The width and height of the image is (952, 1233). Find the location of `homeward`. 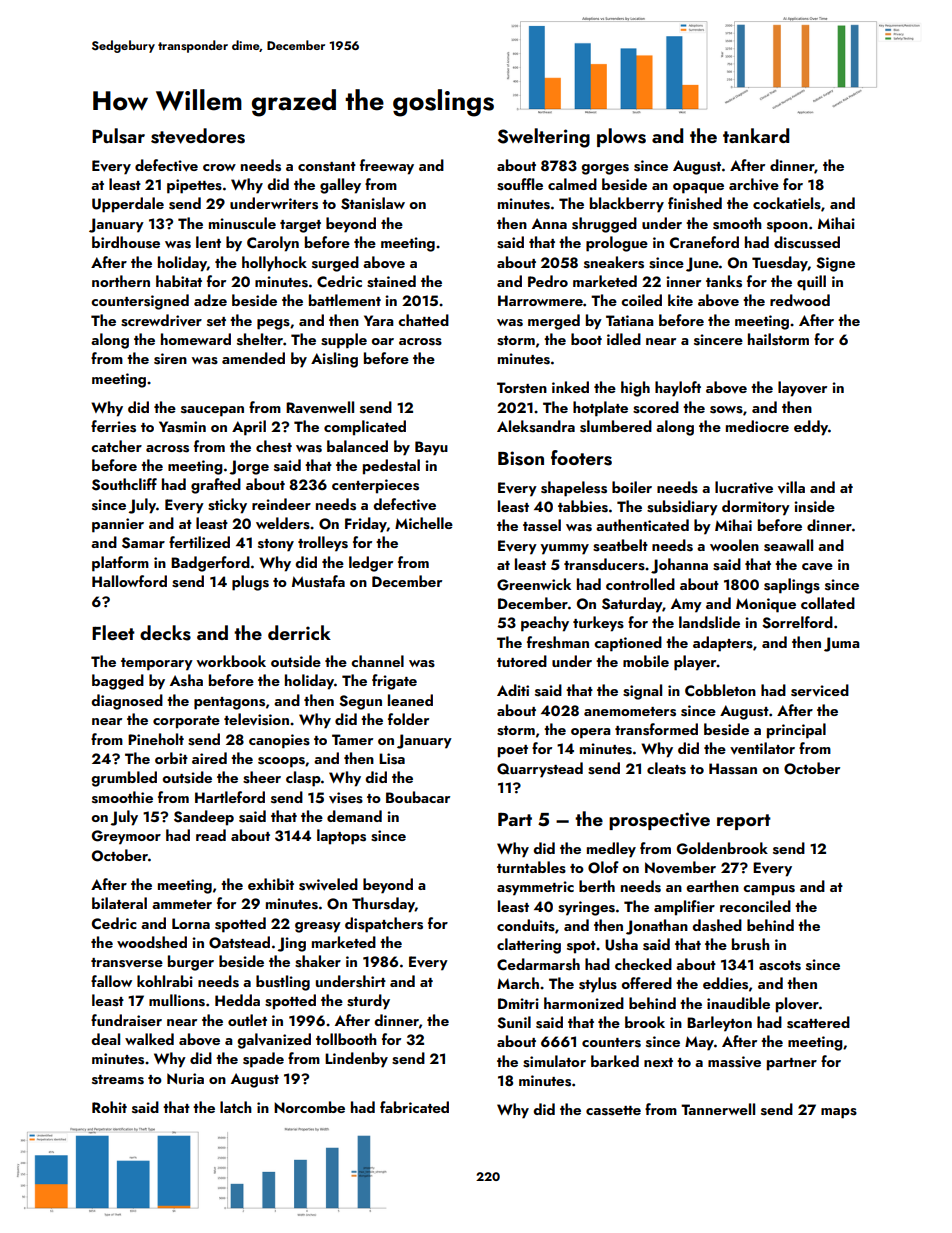

homeward is located at coordinates (196, 339).
